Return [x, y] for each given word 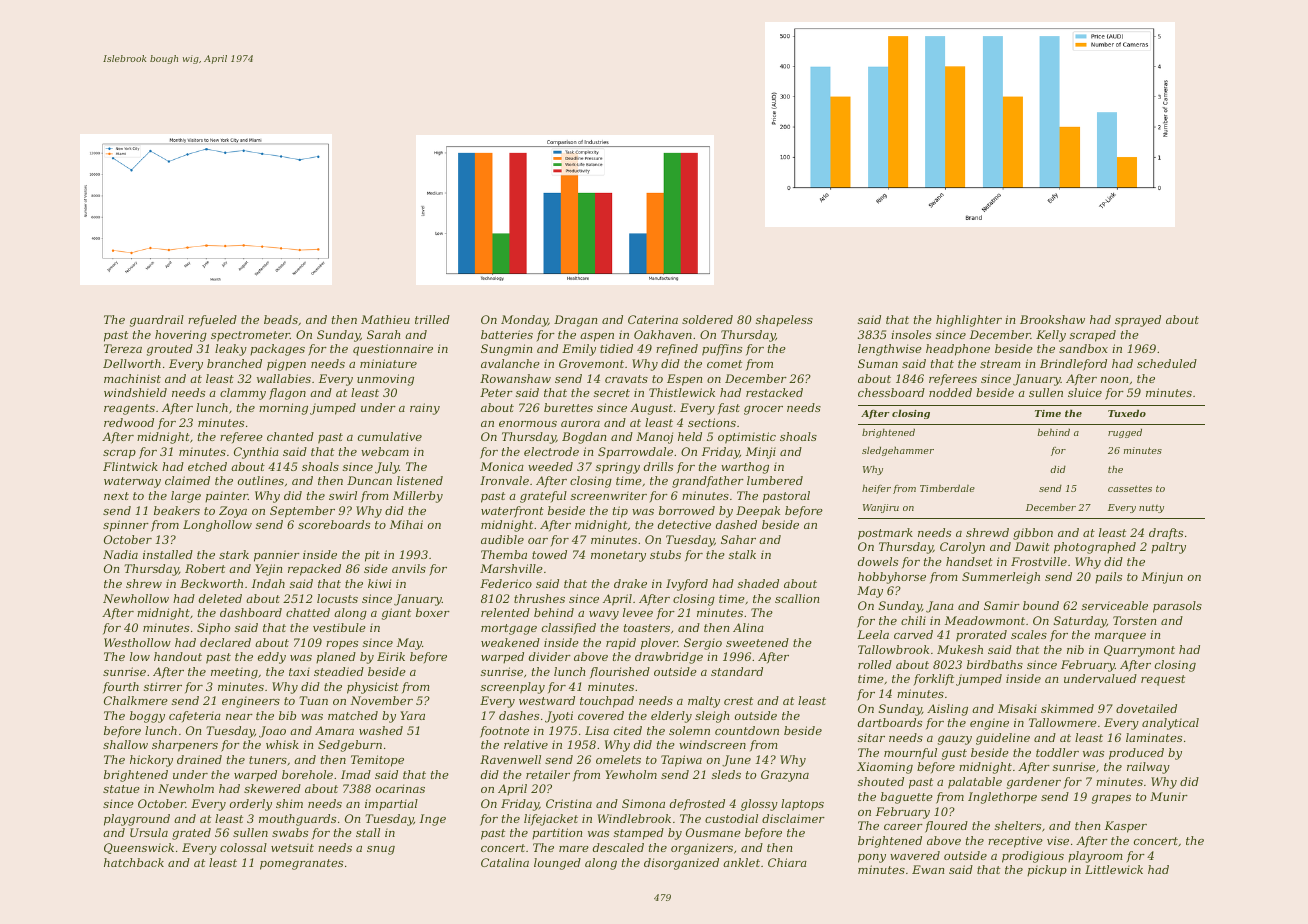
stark [234, 554]
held [690, 436]
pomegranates [301, 864]
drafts [1166, 534]
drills [658, 466]
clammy [243, 394]
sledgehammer [898, 451]
